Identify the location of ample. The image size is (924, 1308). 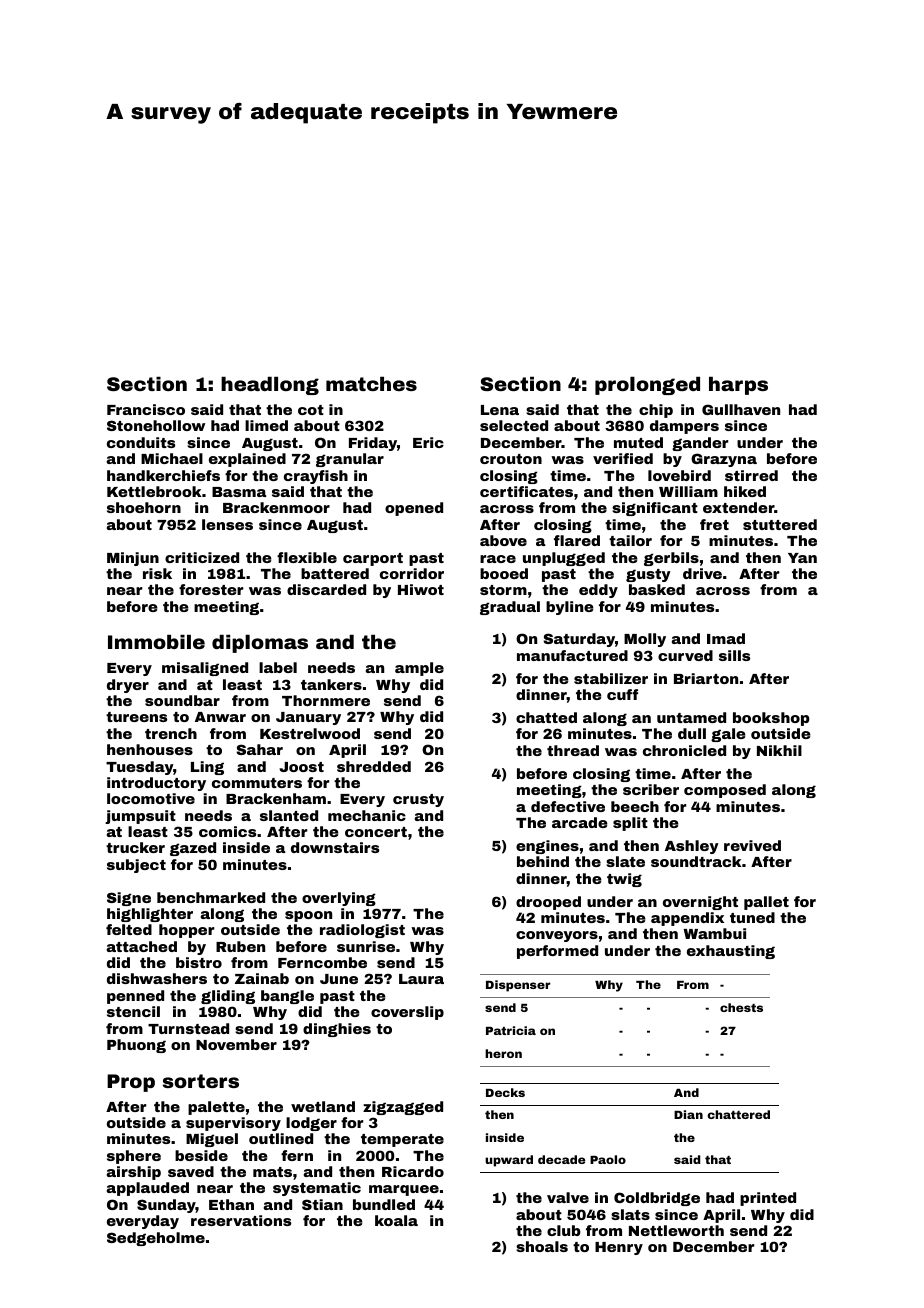
(419, 669).
